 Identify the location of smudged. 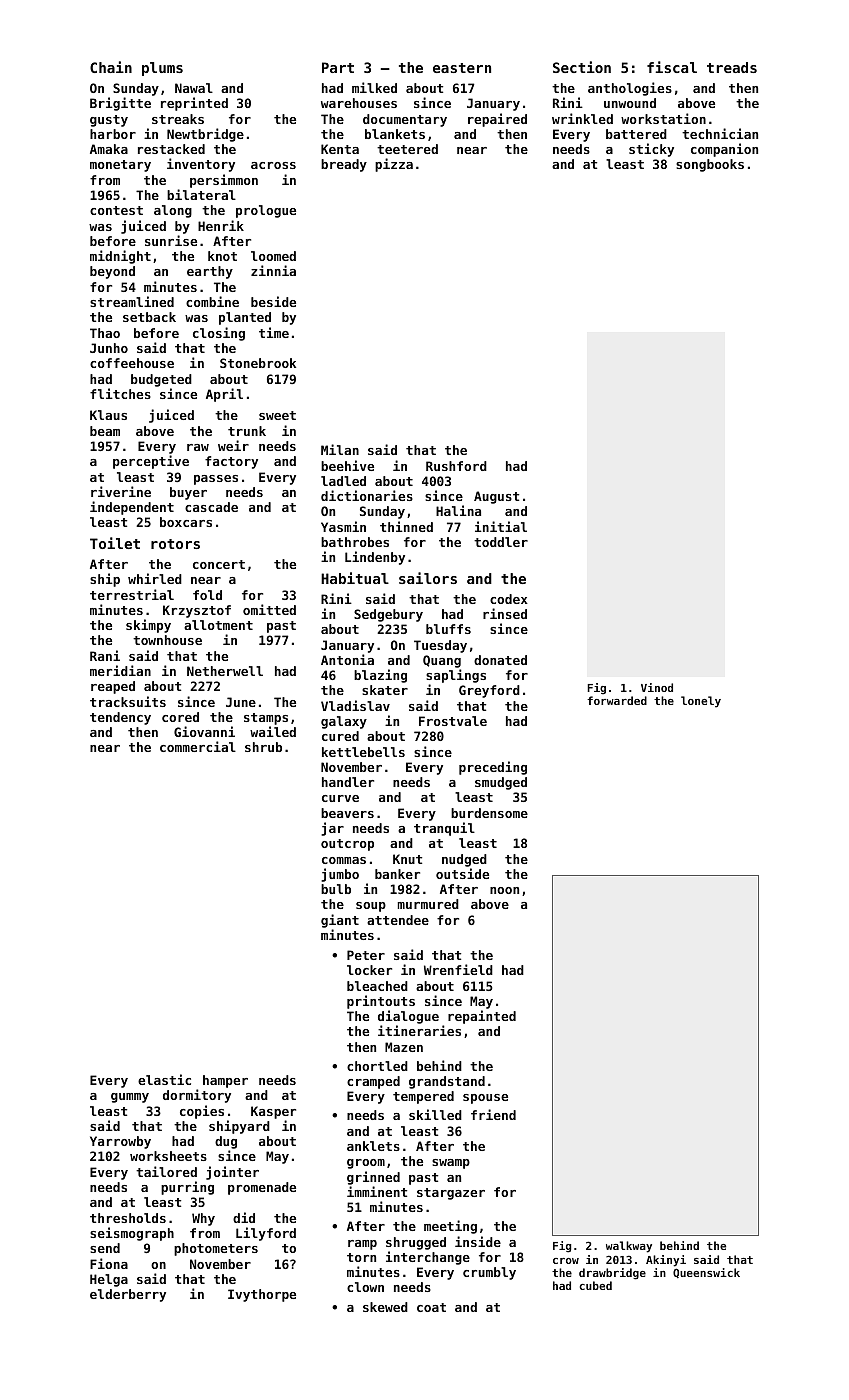
(501, 783).
